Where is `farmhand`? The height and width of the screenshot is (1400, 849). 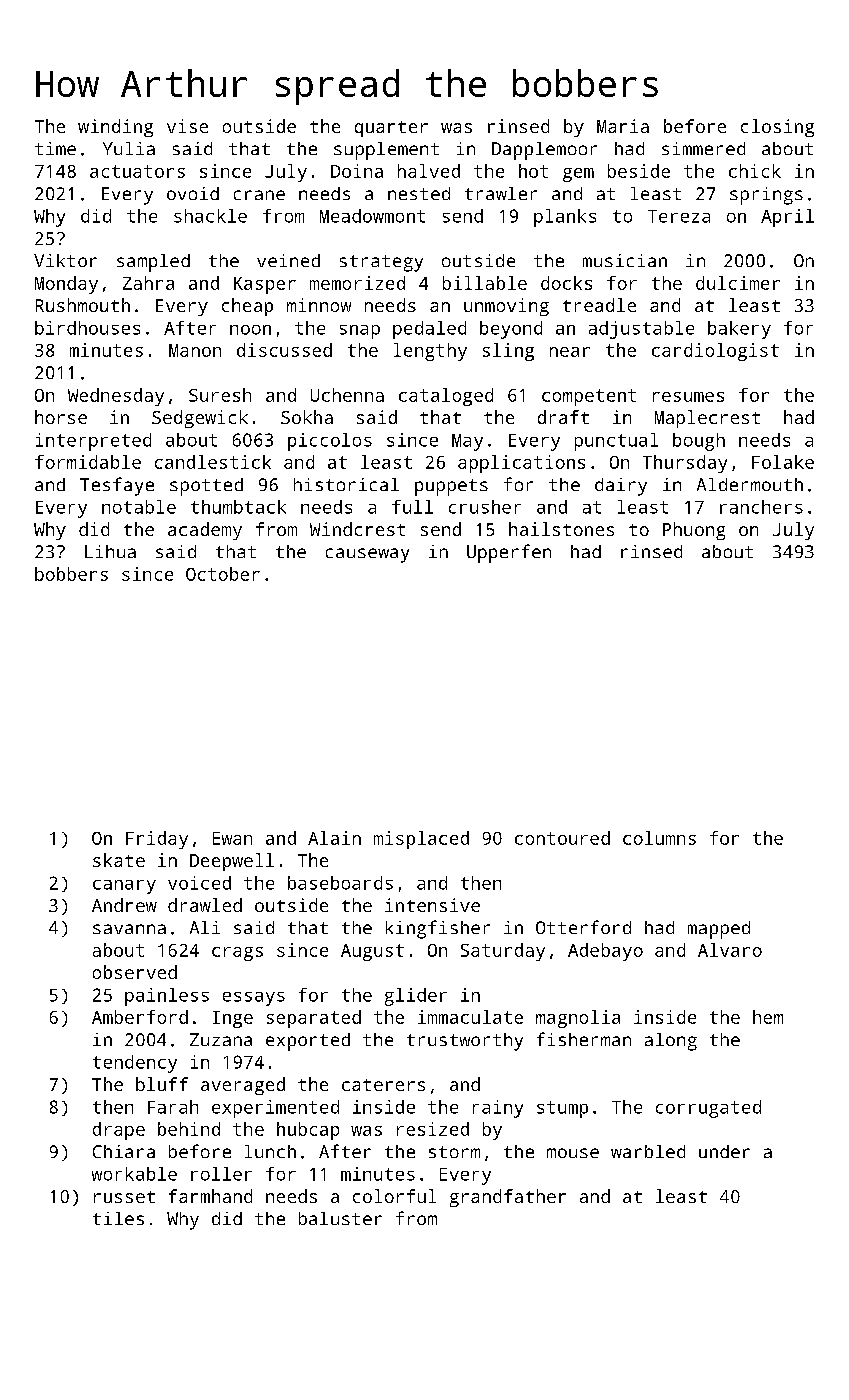
farmhand is located at coordinates (210, 1196).
